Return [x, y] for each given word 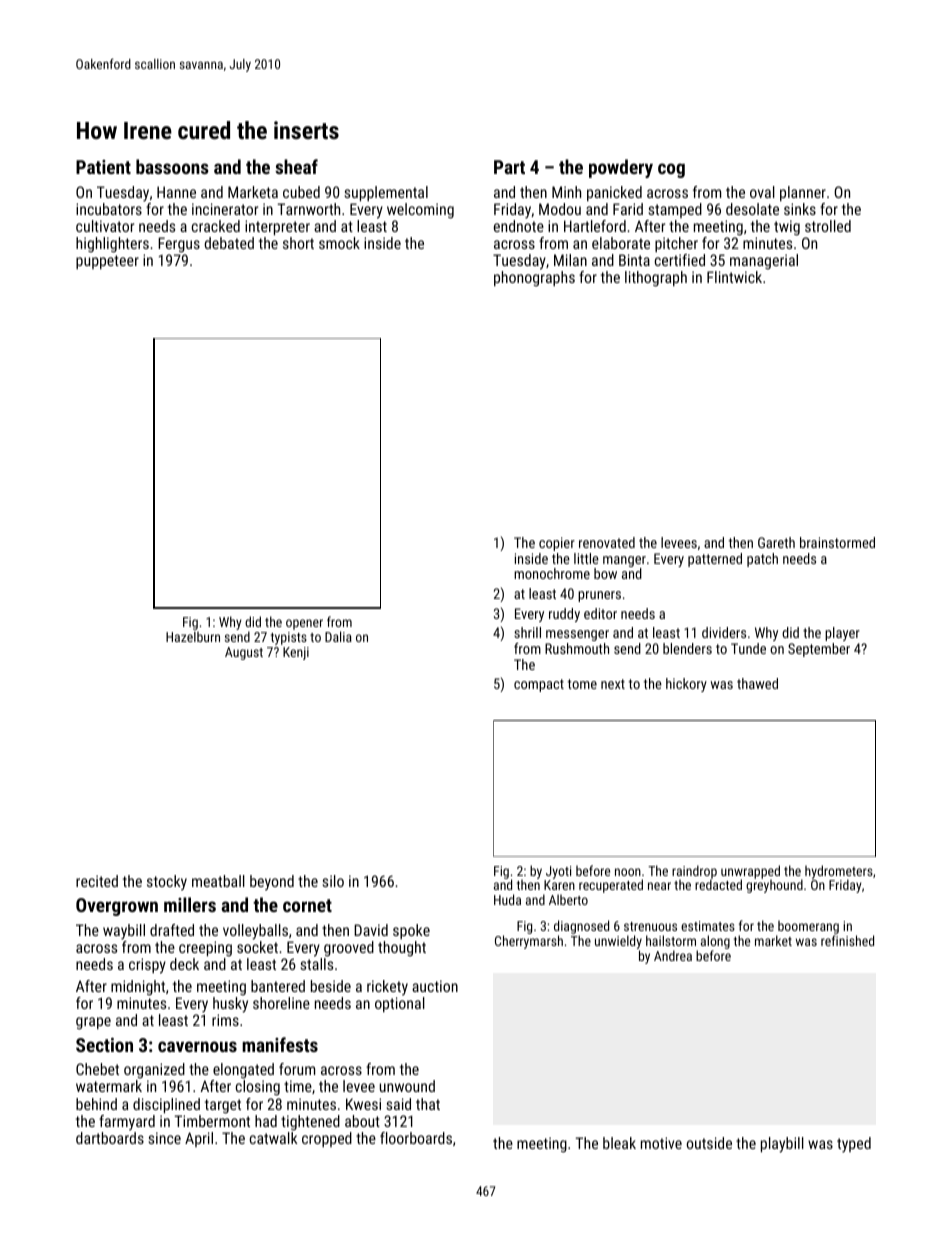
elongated [243, 1071]
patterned [715, 560]
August [244, 653]
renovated [607, 542]
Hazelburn [193, 636]
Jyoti [558, 872]
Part [509, 167]
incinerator [225, 209]
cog [671, 170]
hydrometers [839, 872]
